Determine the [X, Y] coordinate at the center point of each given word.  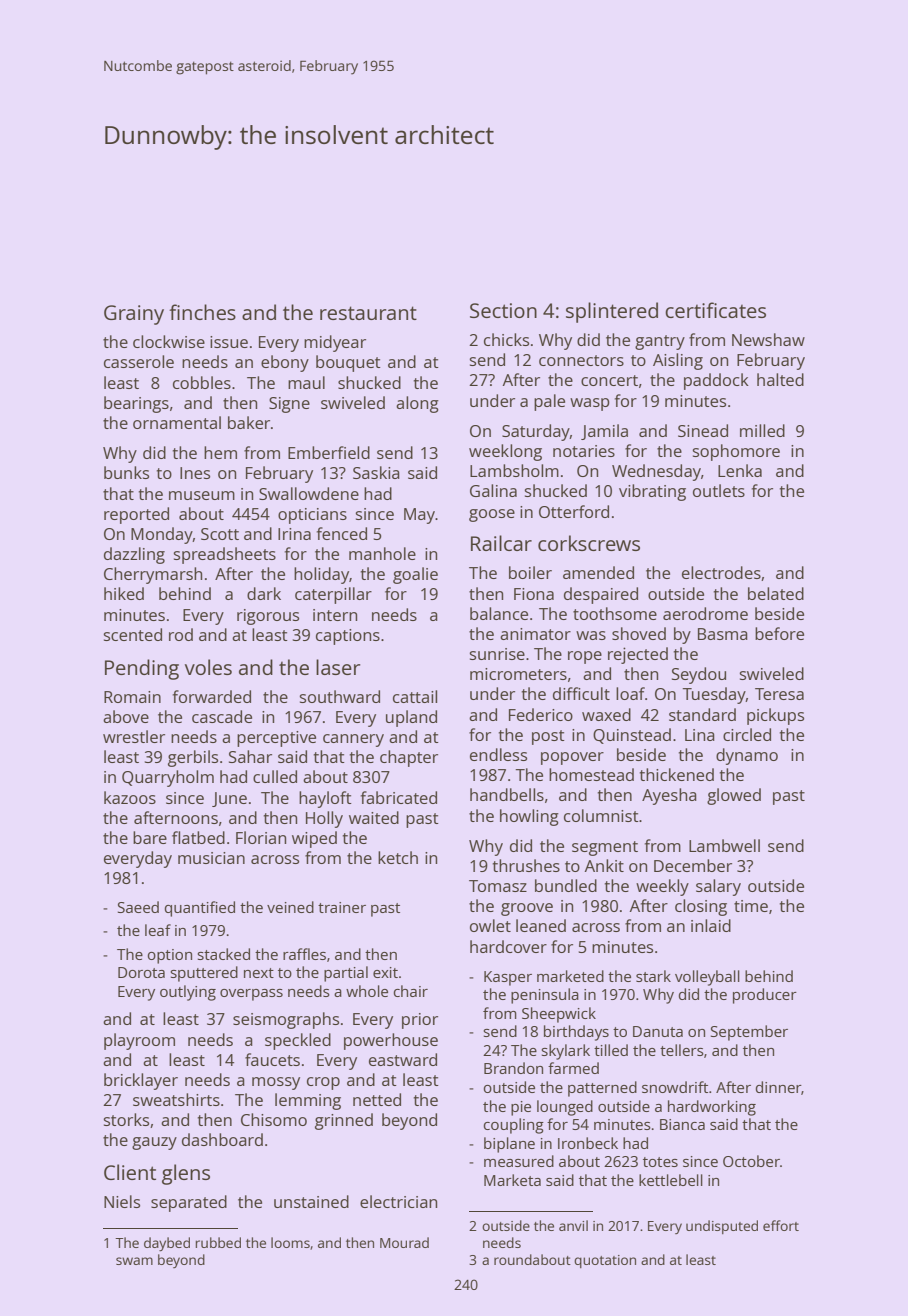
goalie [415, 575]
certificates [715, 310]
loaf [630, 693]
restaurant [368, 313]
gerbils [193, 758]
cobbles [202, 382]
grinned [344, 1121]
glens [186, 1174]
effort [781, 1225]
